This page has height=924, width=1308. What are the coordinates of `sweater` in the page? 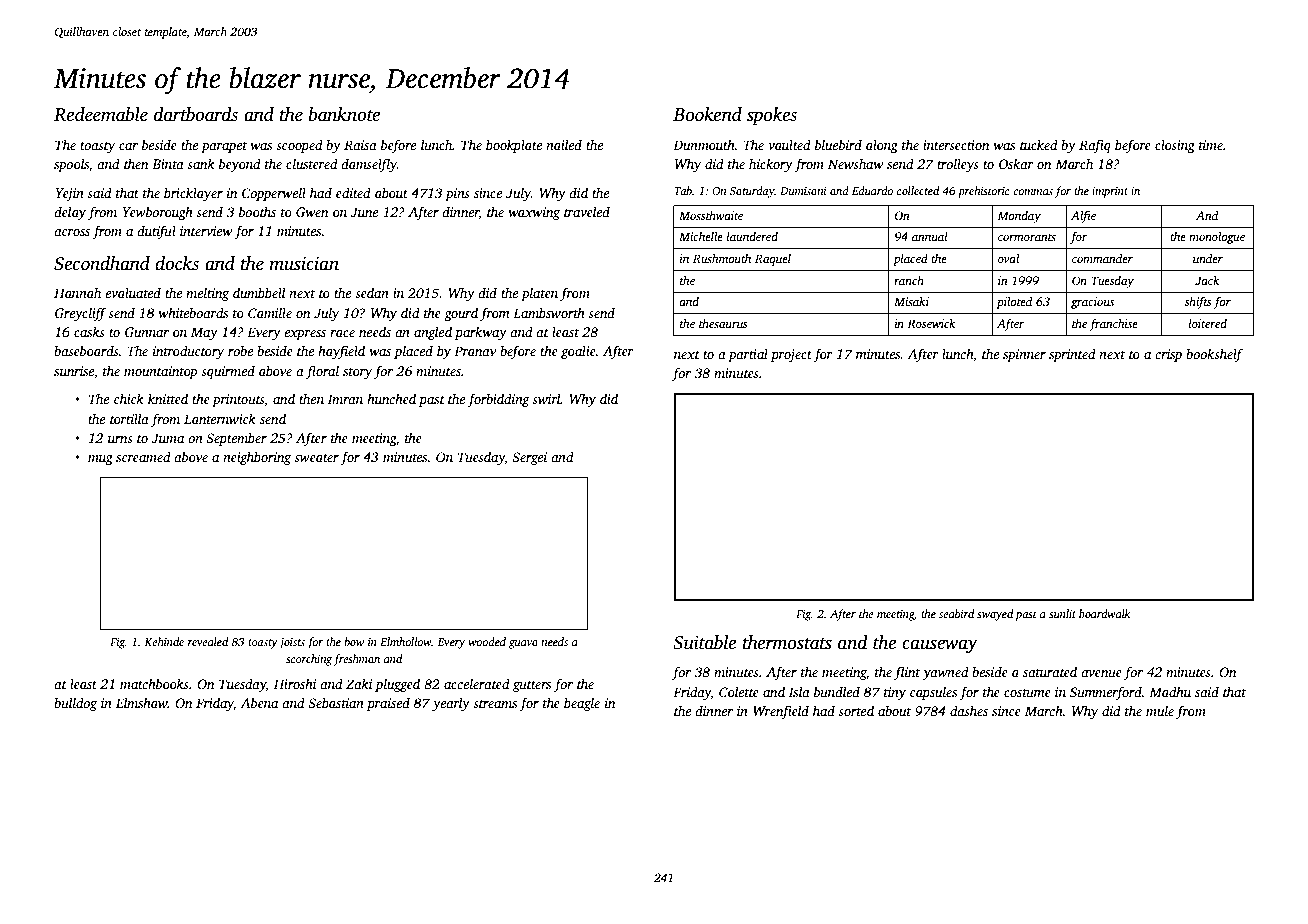 It's located at (316, 458).
